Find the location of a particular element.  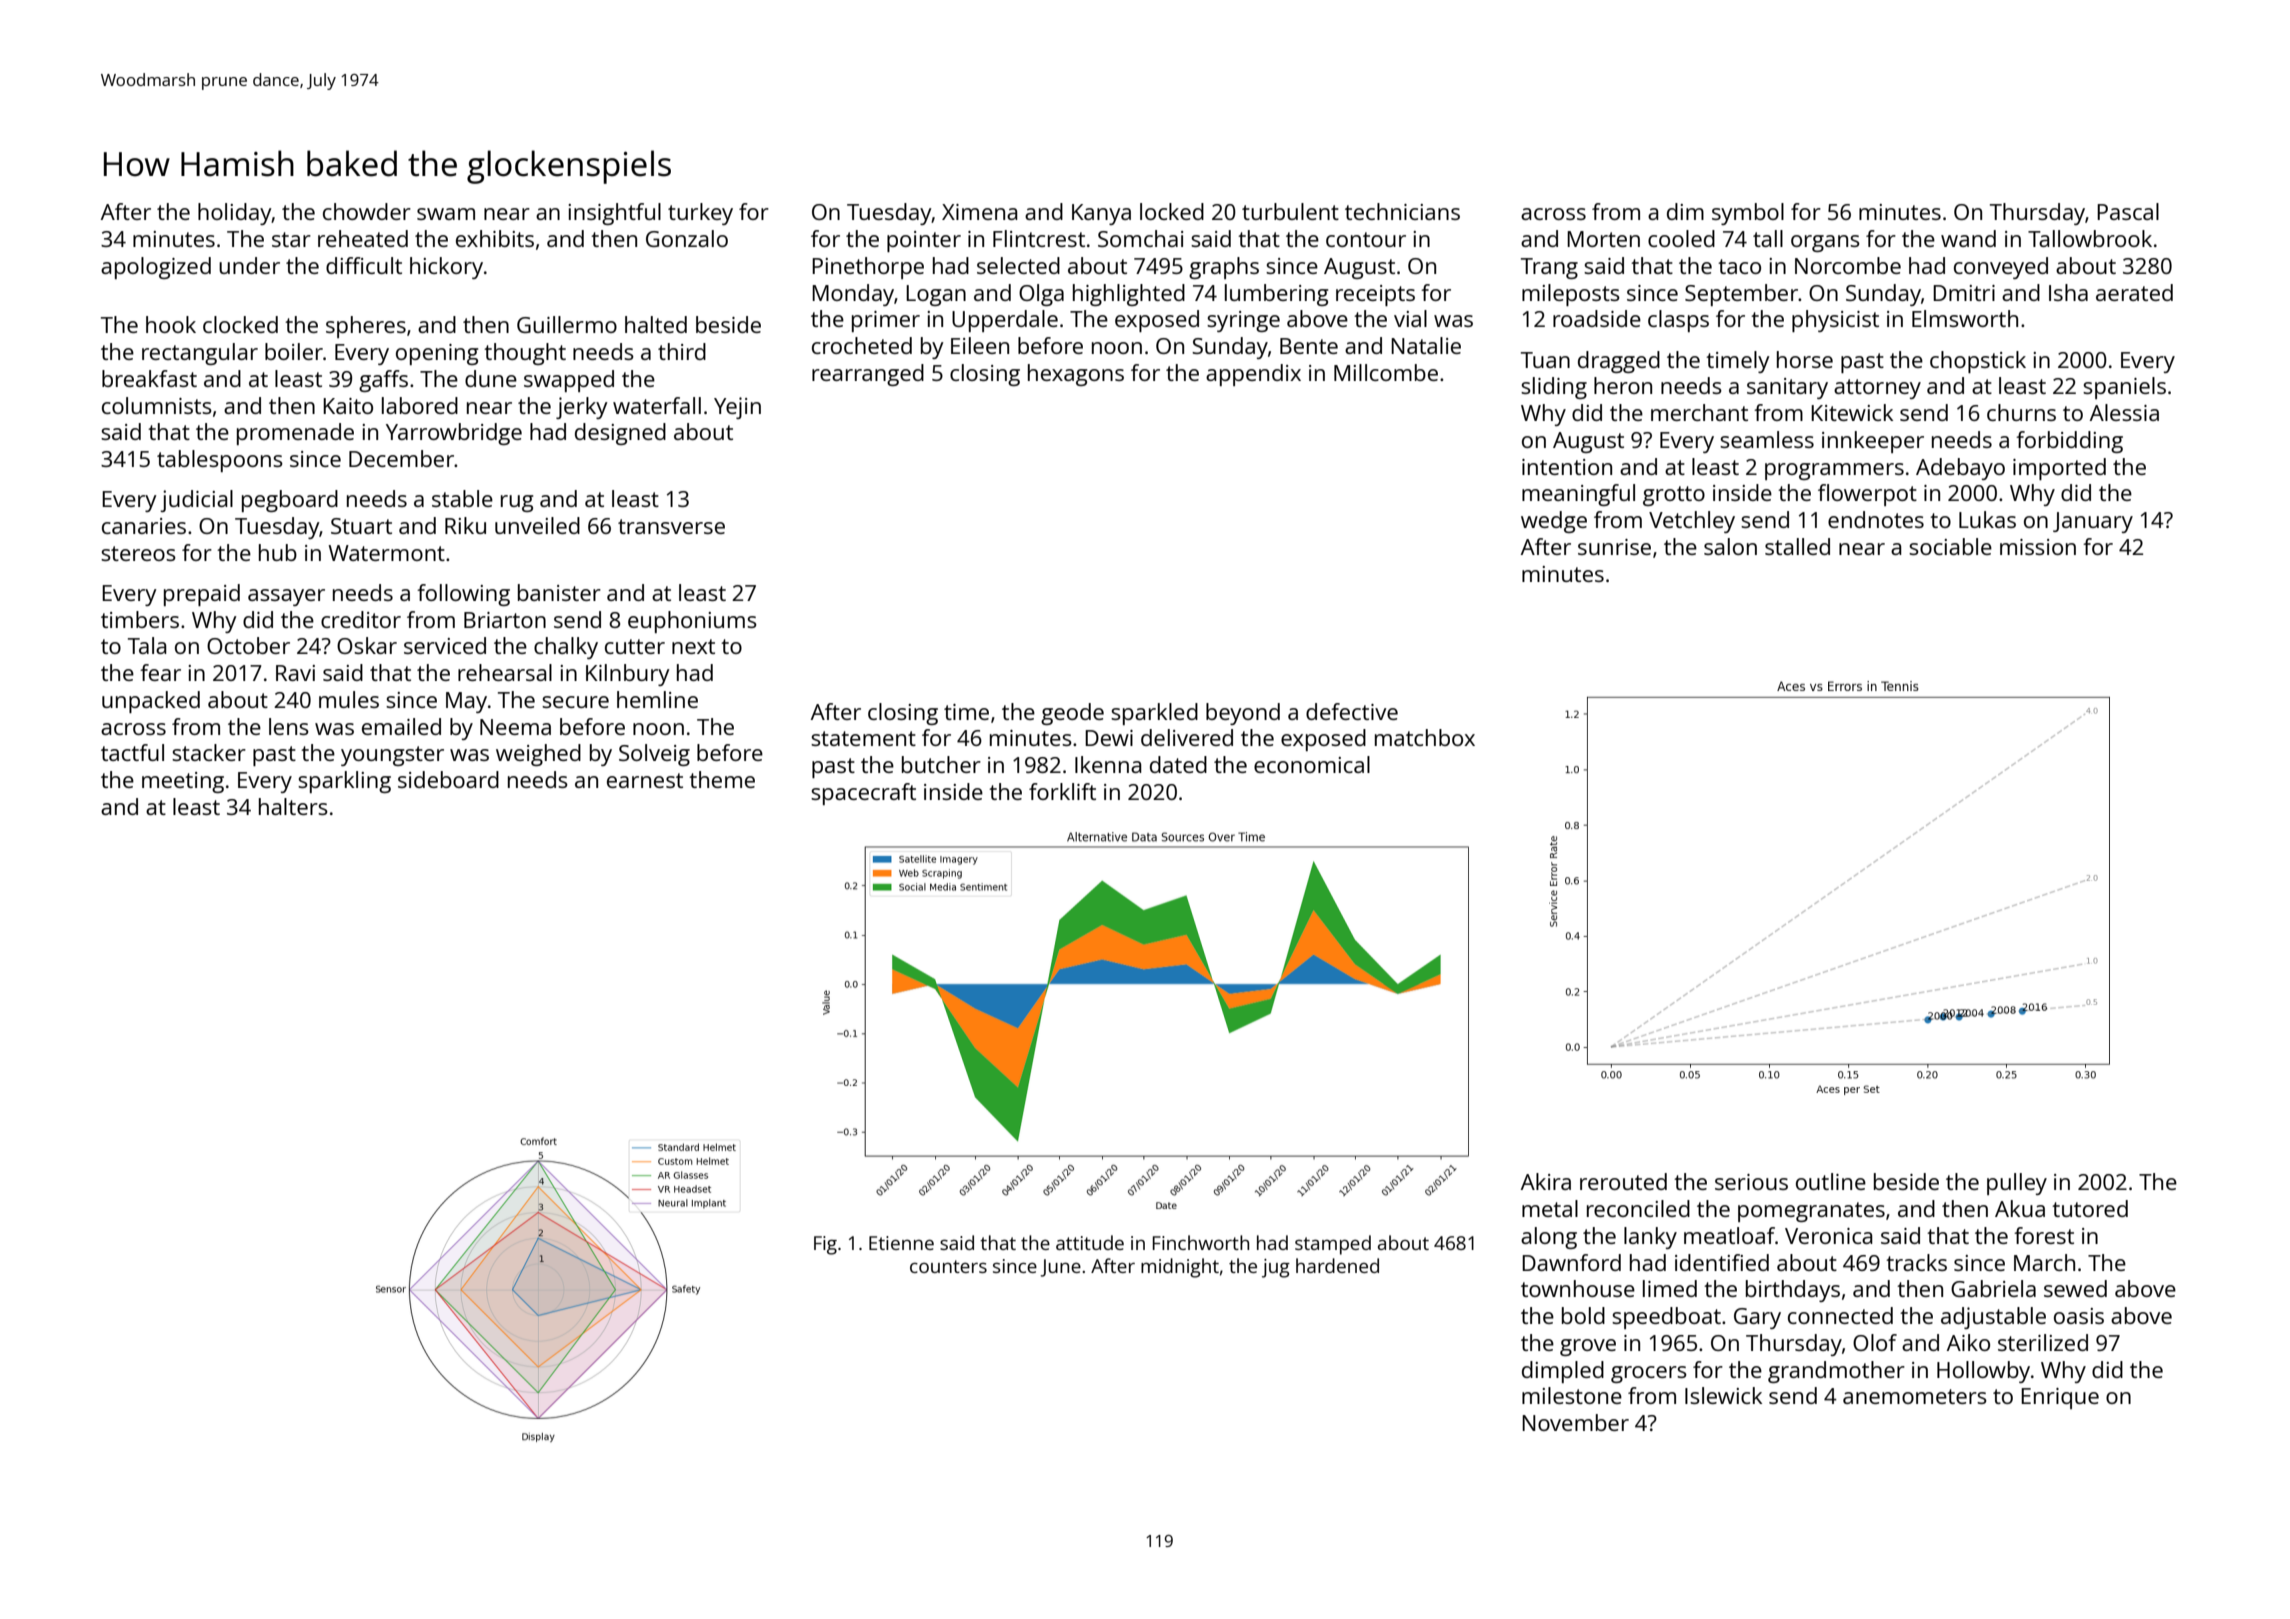

Akira is located at coordinates (1546, 1181).
